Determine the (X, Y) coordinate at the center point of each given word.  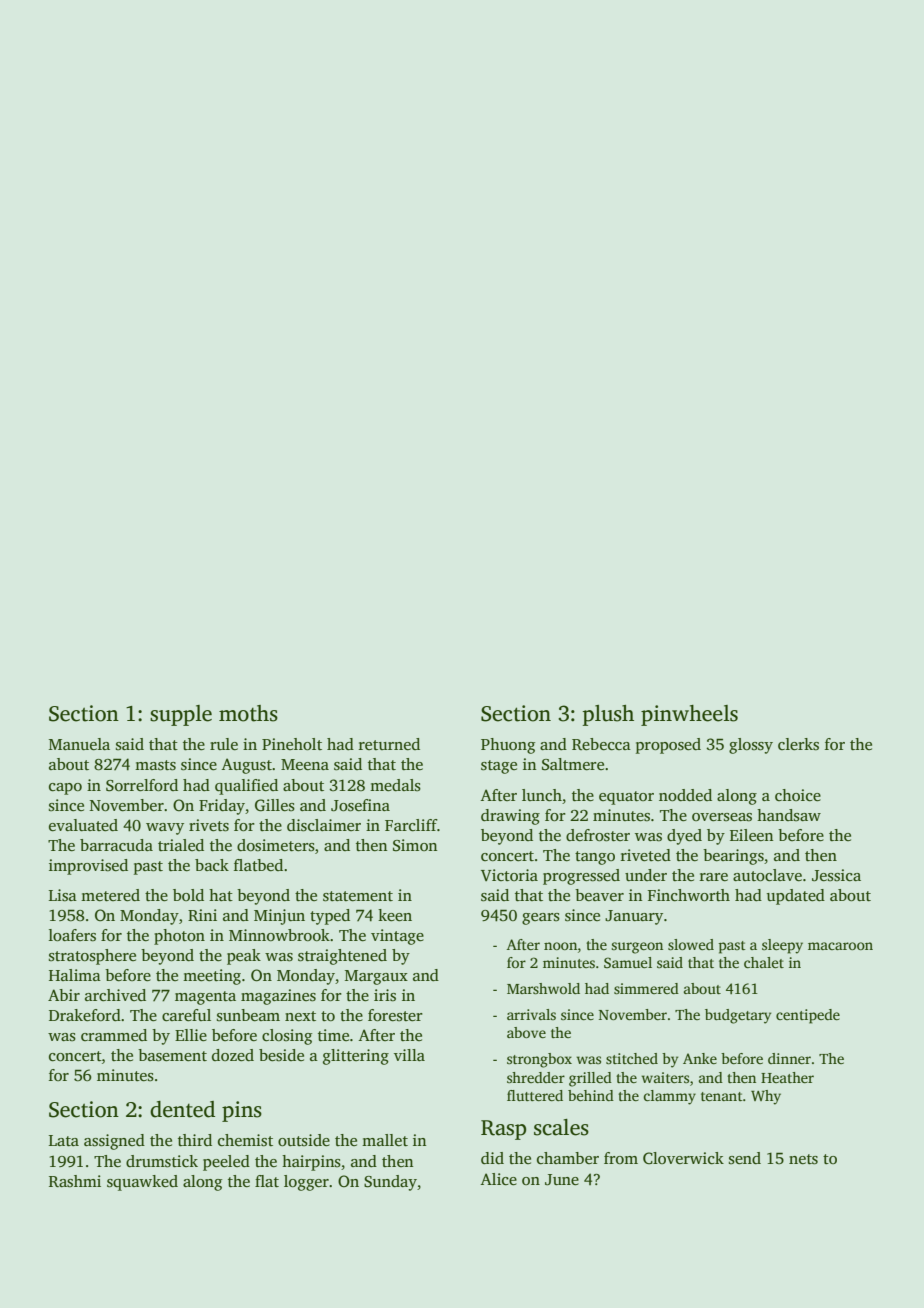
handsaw (789, 815)
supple (181, 715)
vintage (397, 937)
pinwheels (689, 715)
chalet (764, 962)
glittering (356, 1057)
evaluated (83, 825)
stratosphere (92, 957)
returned (389, 744)
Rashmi (75, 1181)
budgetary (738, 1016)
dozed (233, 1055)
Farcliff (411, 825)
